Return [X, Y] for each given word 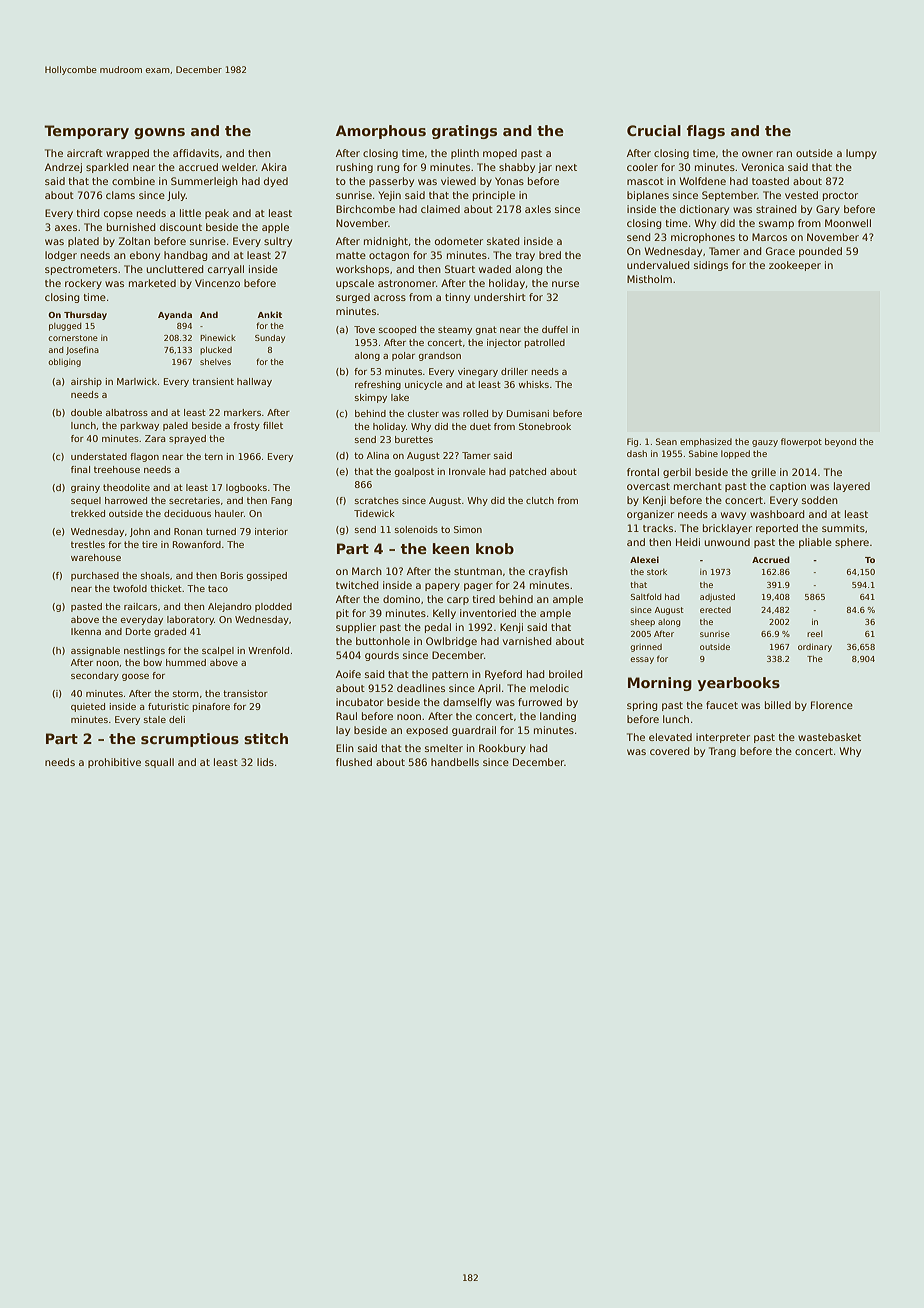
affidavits [196, 153]
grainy [85, 488]
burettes [414, 439]
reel [815, 634]
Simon [468, 529]
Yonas [509, 181]
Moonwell [848, 223]
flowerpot [801, 442]
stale [155, 719]
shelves [215, 362]
